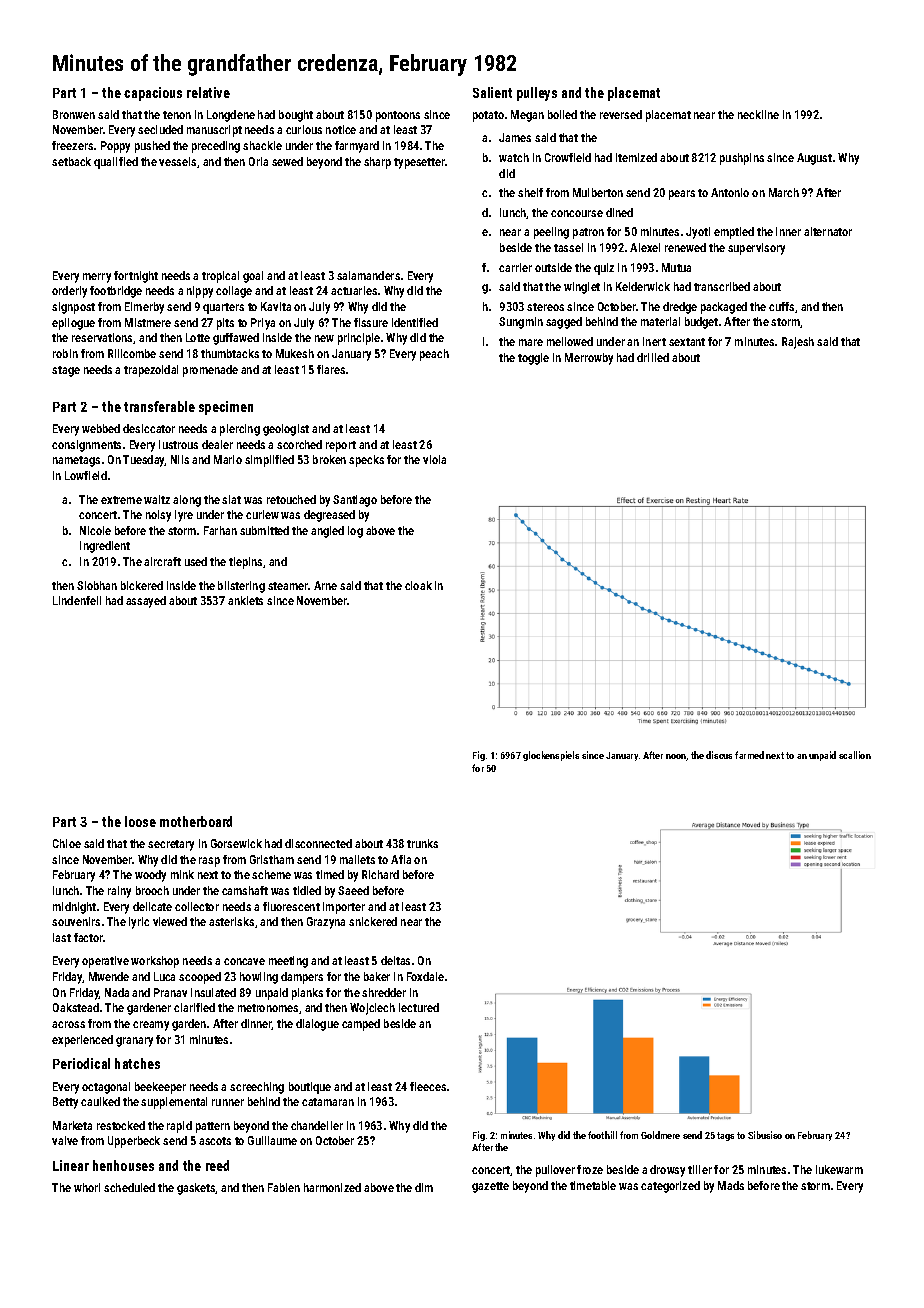 This document has height=1308, width=924. I want to click on glockenspiels, so click(551, 756).
